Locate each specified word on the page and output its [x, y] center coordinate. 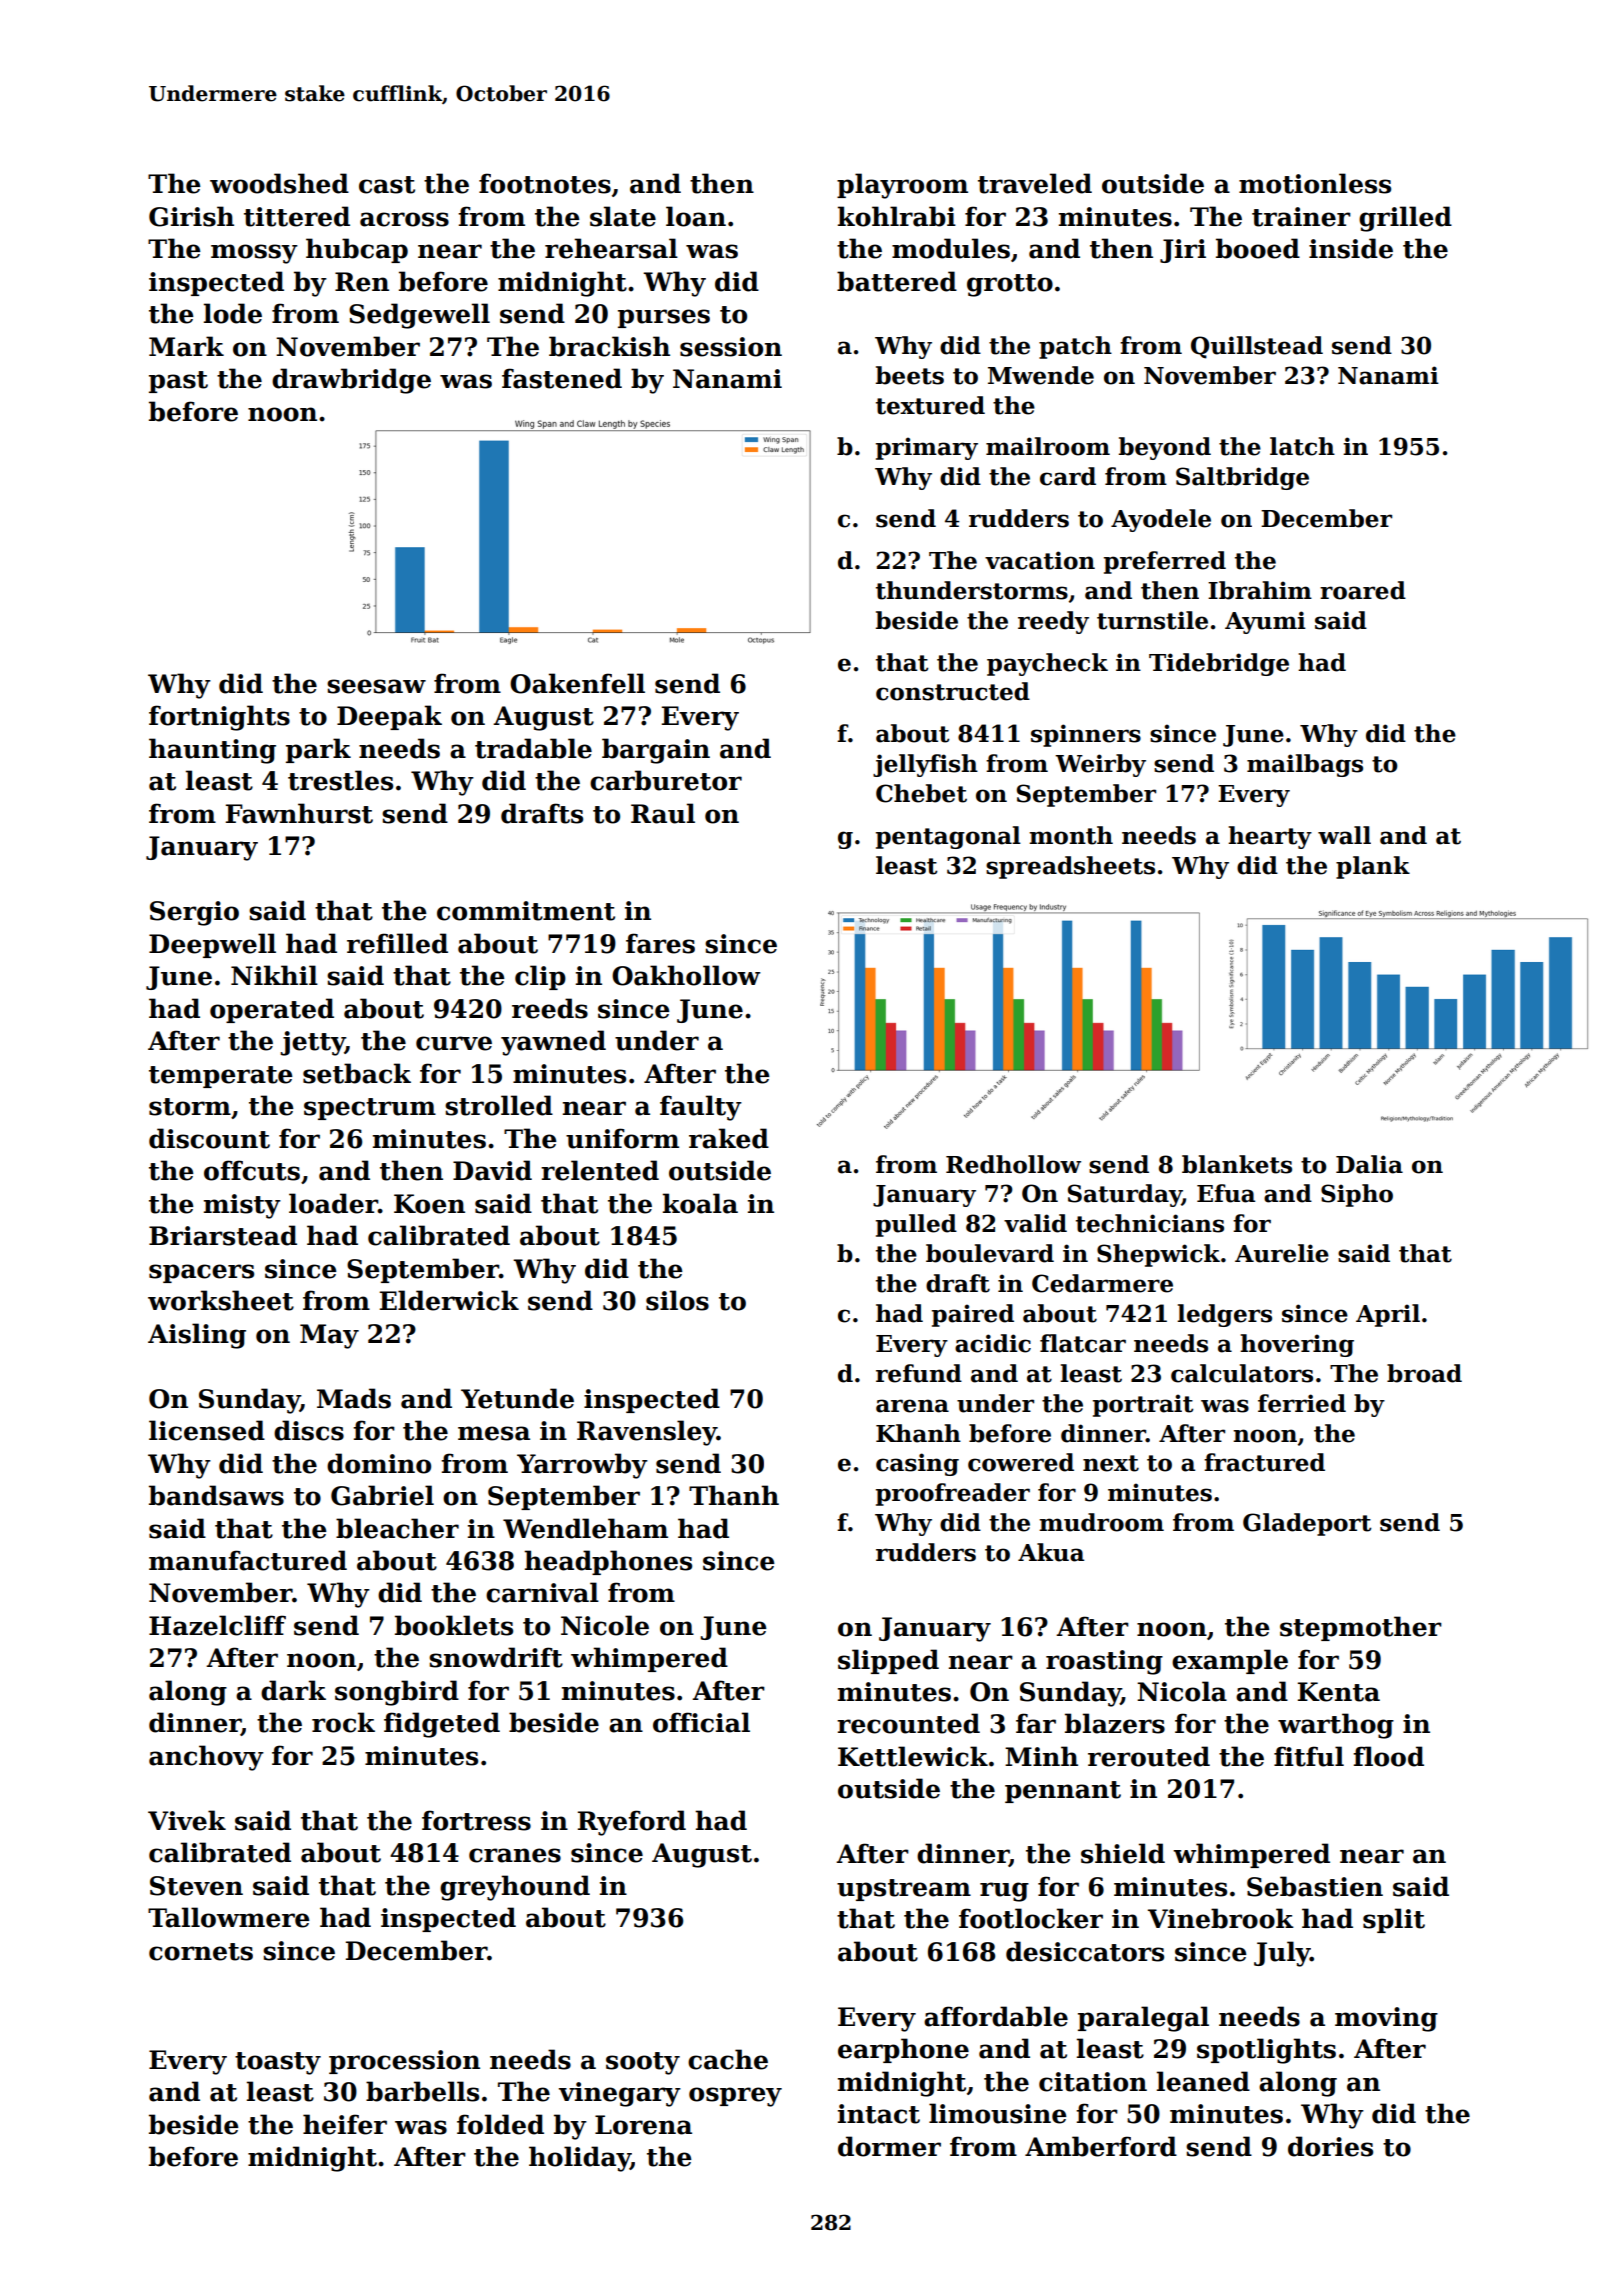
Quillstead [1257, 347]
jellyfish [925, 765]
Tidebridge [1219, 664]
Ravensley [647, 1433]
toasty [278, 2063]
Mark [186, 346]
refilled [397, 943]
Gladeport [1307, 1524]
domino [379, 1463]
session [731, 347]
